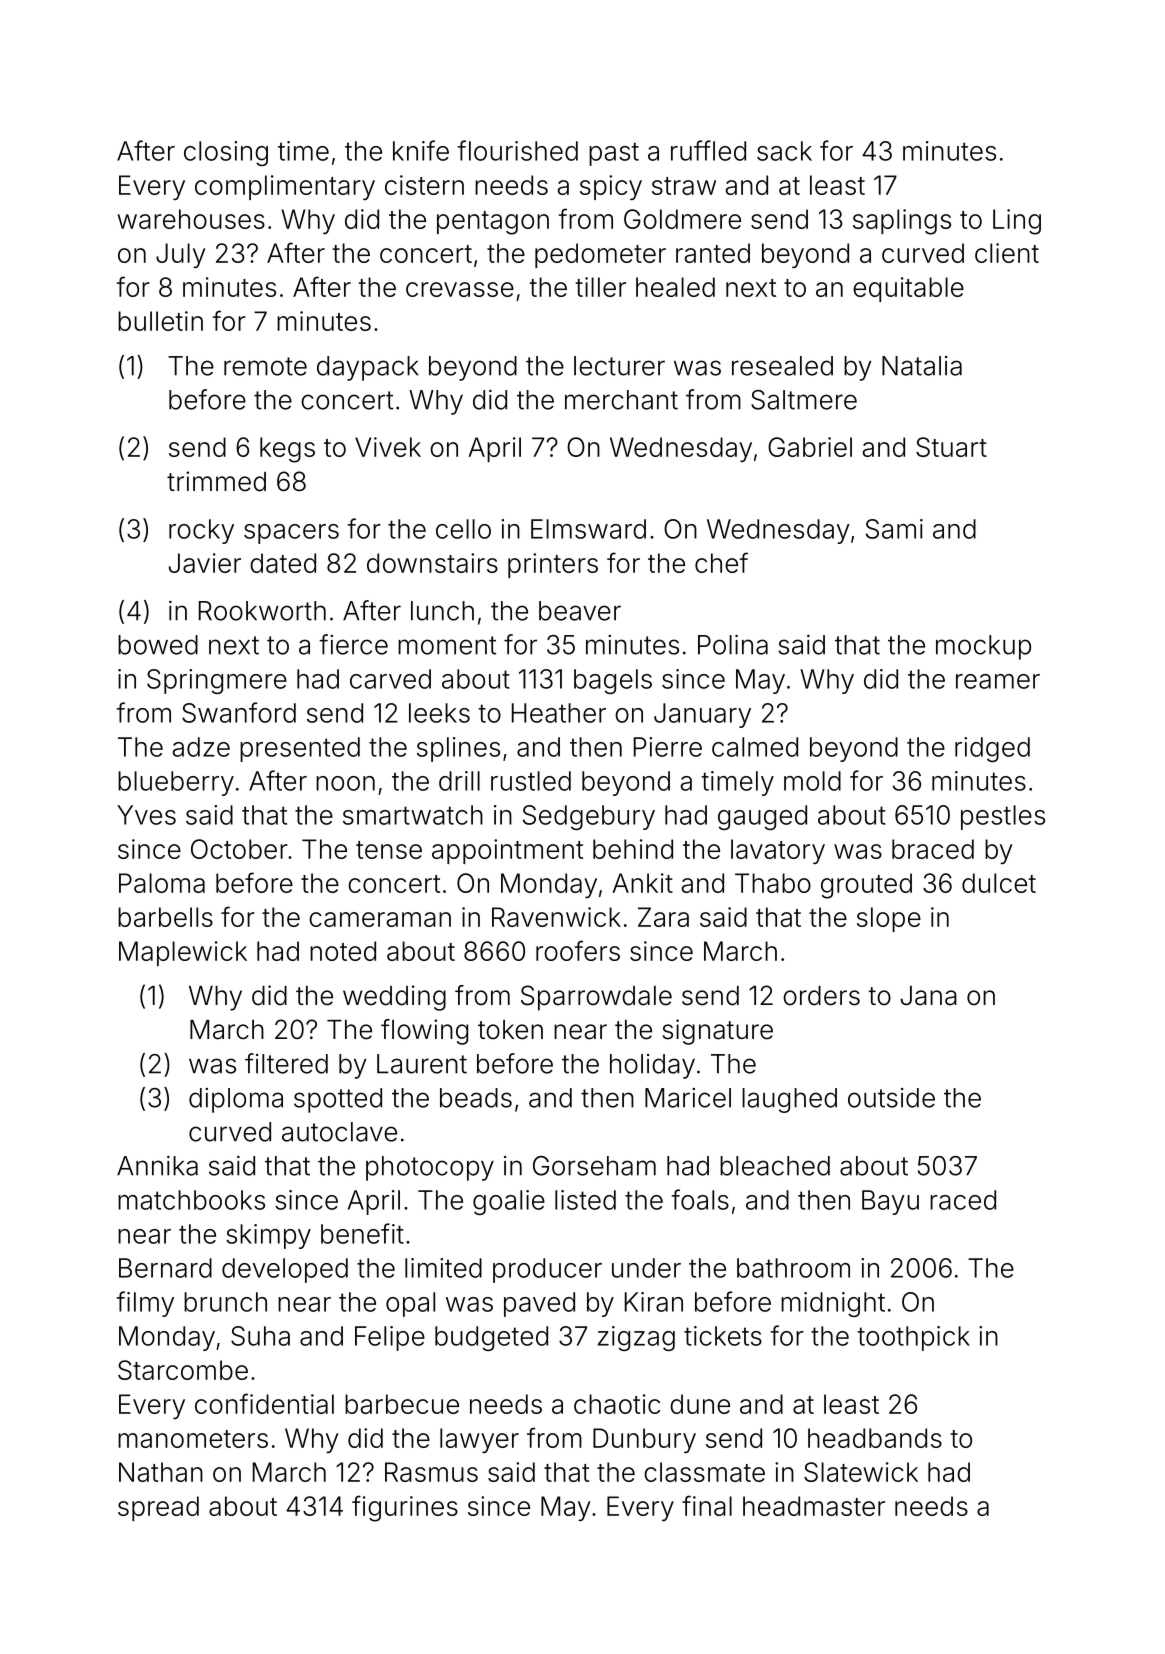  Describe the element at coordinates (580, 611) in the screenshot. I see `beaver` at that location.
